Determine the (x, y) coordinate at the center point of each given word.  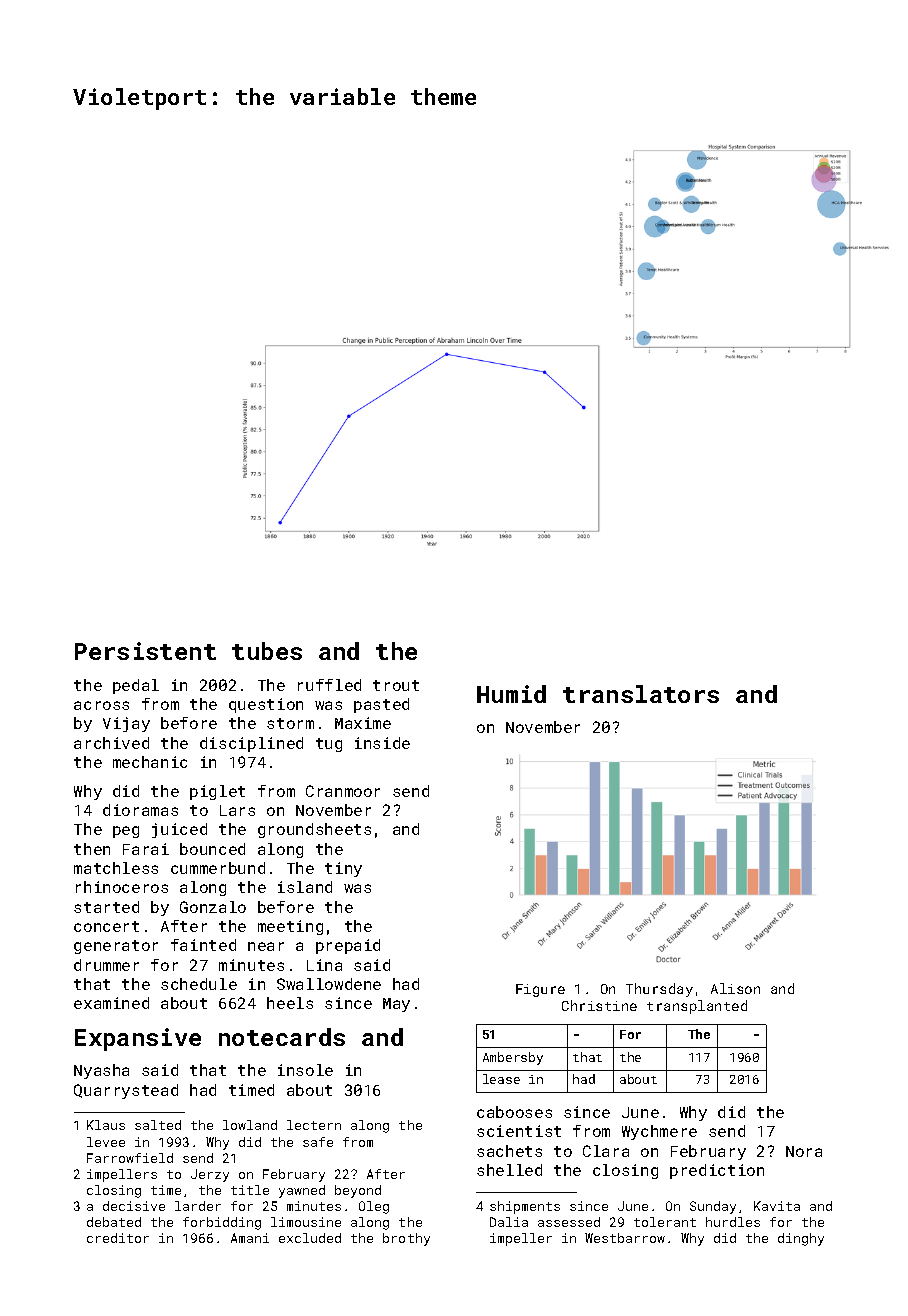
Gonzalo (213, 907)
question (266, 705)
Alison (735, 988)
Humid (511, 694)
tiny (343, 869)
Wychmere (659, 1132)
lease (501, 1079)
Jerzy (210, 1175)
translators (641, 694)
